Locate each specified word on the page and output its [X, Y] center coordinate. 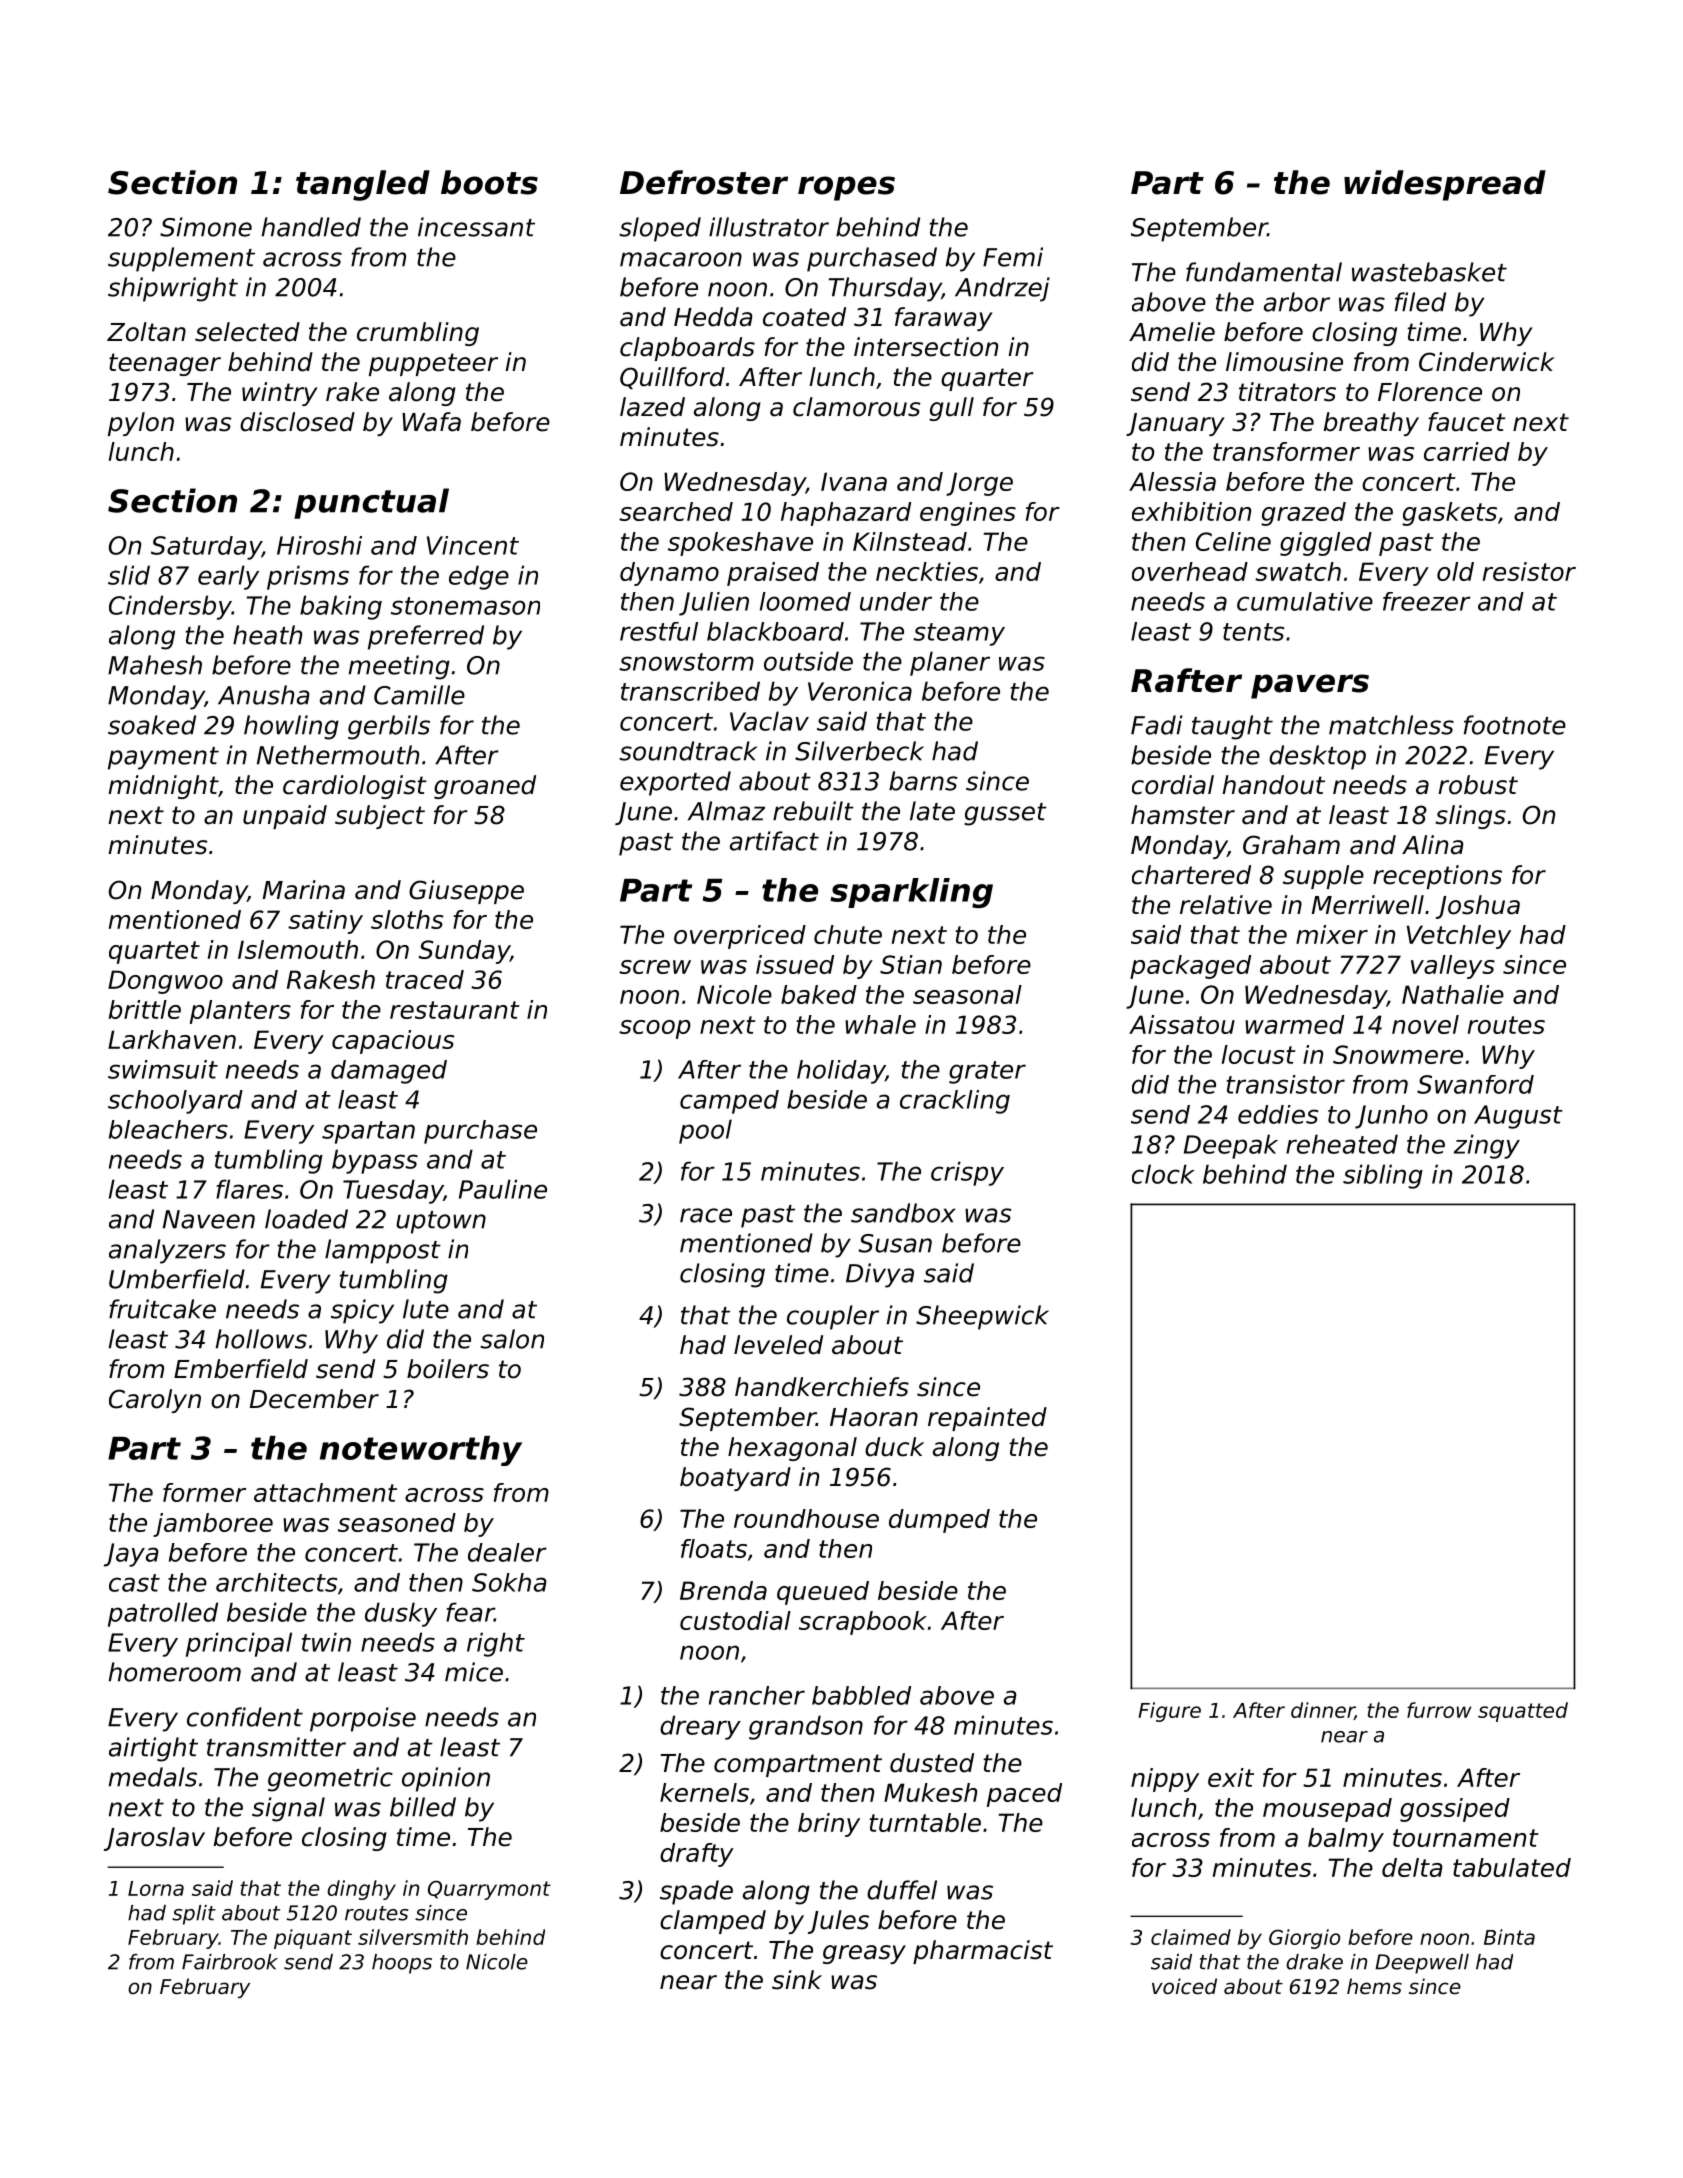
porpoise [363, 1719]
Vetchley [1459, 937]
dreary [700, 1727]
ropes [846, 188]
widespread [1445, 185]
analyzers [167, 1251]
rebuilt [813, 811]
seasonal [967, 994]
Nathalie [1453, 994]
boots [489, 182]
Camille [419, 695]
